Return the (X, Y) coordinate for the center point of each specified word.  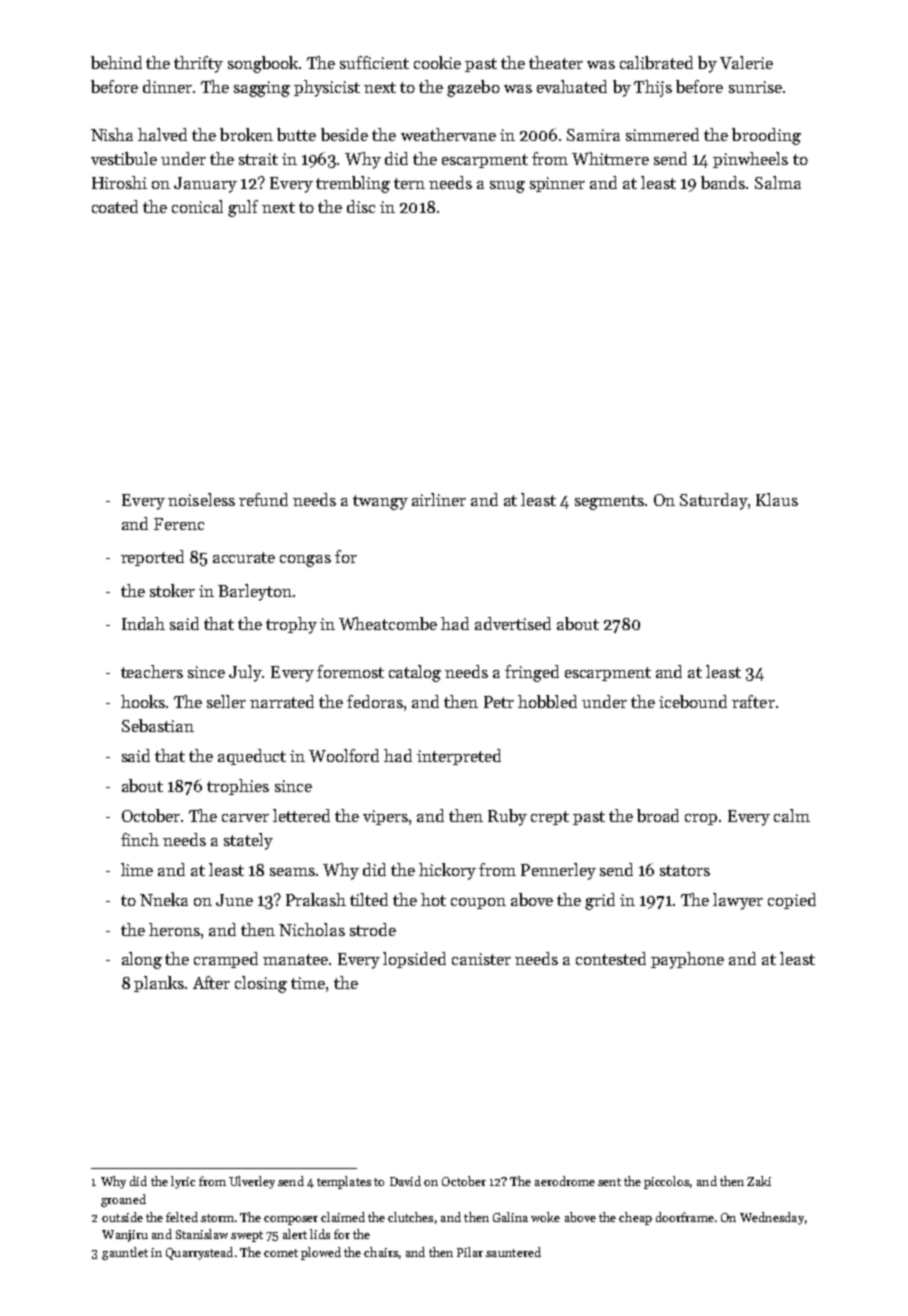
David (405, 1181)
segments (609, 502)
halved (162, 134)
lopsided (414, 960)
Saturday (714, 501)
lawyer (738, 901)
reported (152, 558)
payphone (687, 960)
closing (261, 984)
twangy (380, 502)
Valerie (746, 62)
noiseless (201, 499)
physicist (327, 88)
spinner (557, 184)
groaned (123, 1200)
